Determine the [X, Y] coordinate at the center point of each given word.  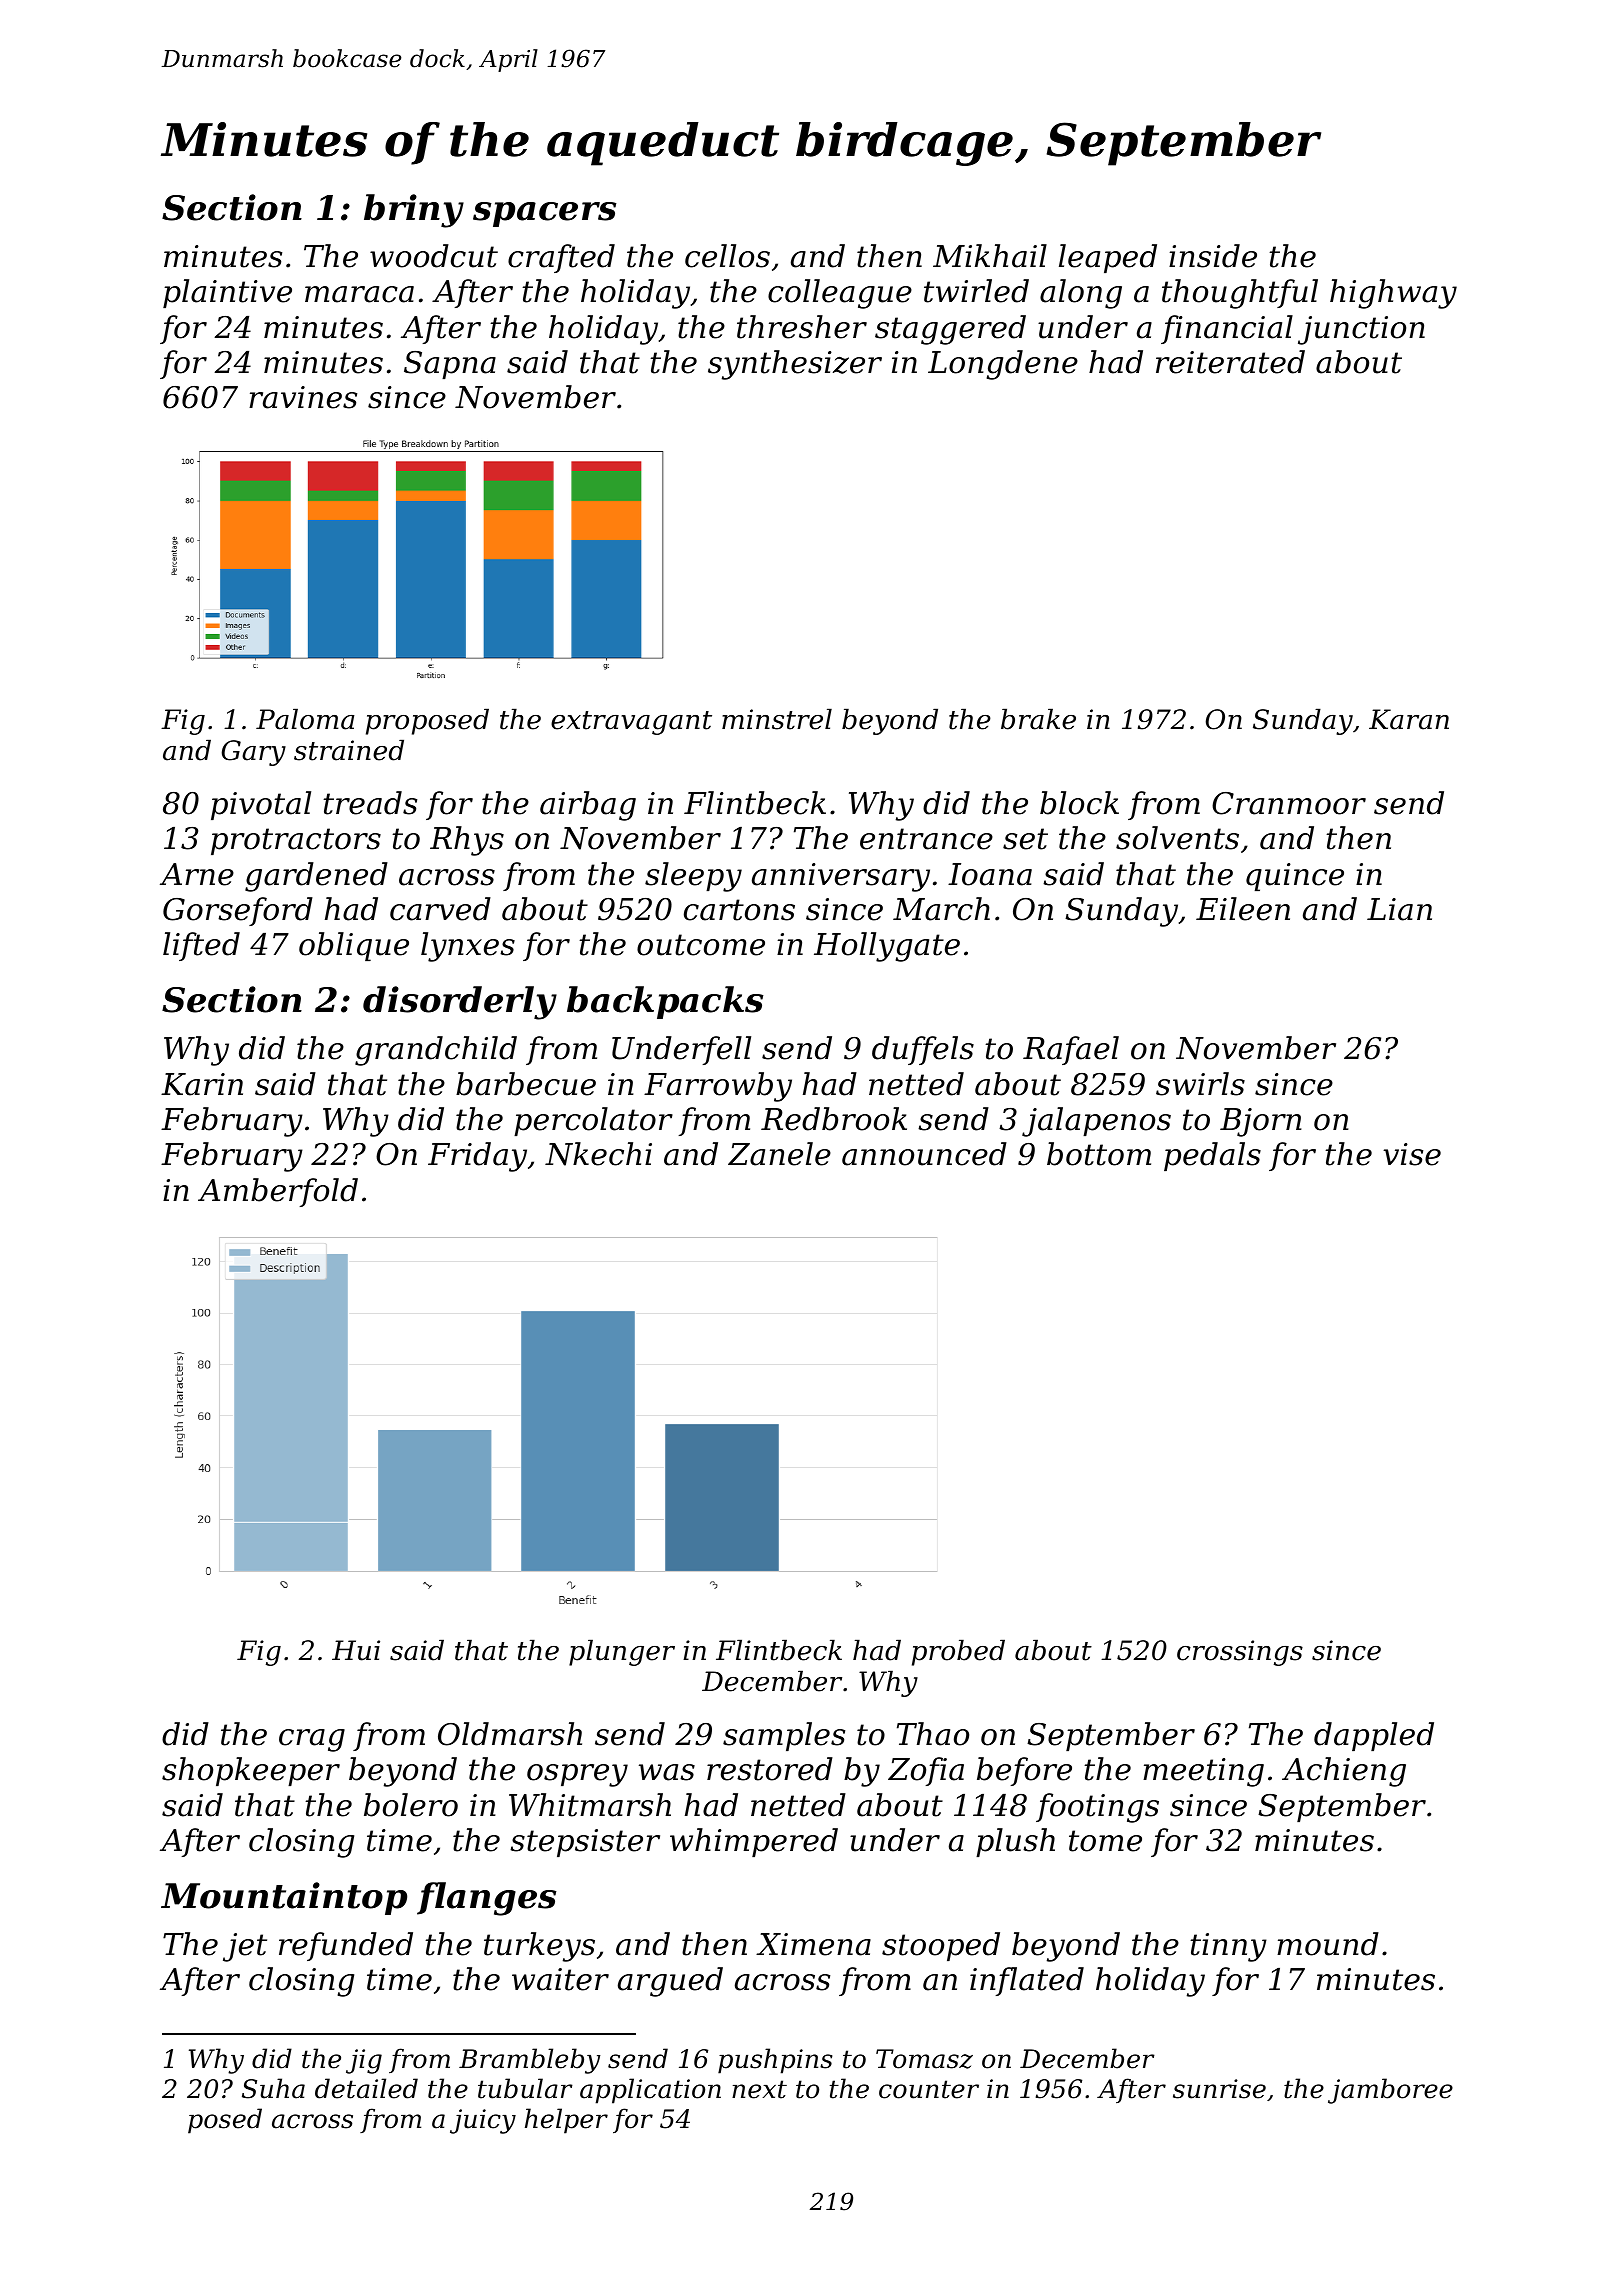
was [667, 1772]
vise [1412, 1154]
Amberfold [278, 1192]
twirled [976, 291]
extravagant [631, 723]
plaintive [227, 293]
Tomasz [924, 2059]
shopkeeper [251, 1771]
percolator [593, 1121]
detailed [366, 2088]
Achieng [1344, 1772]
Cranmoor [1289, 803]
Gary [254, 753]
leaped [1108, 258]
